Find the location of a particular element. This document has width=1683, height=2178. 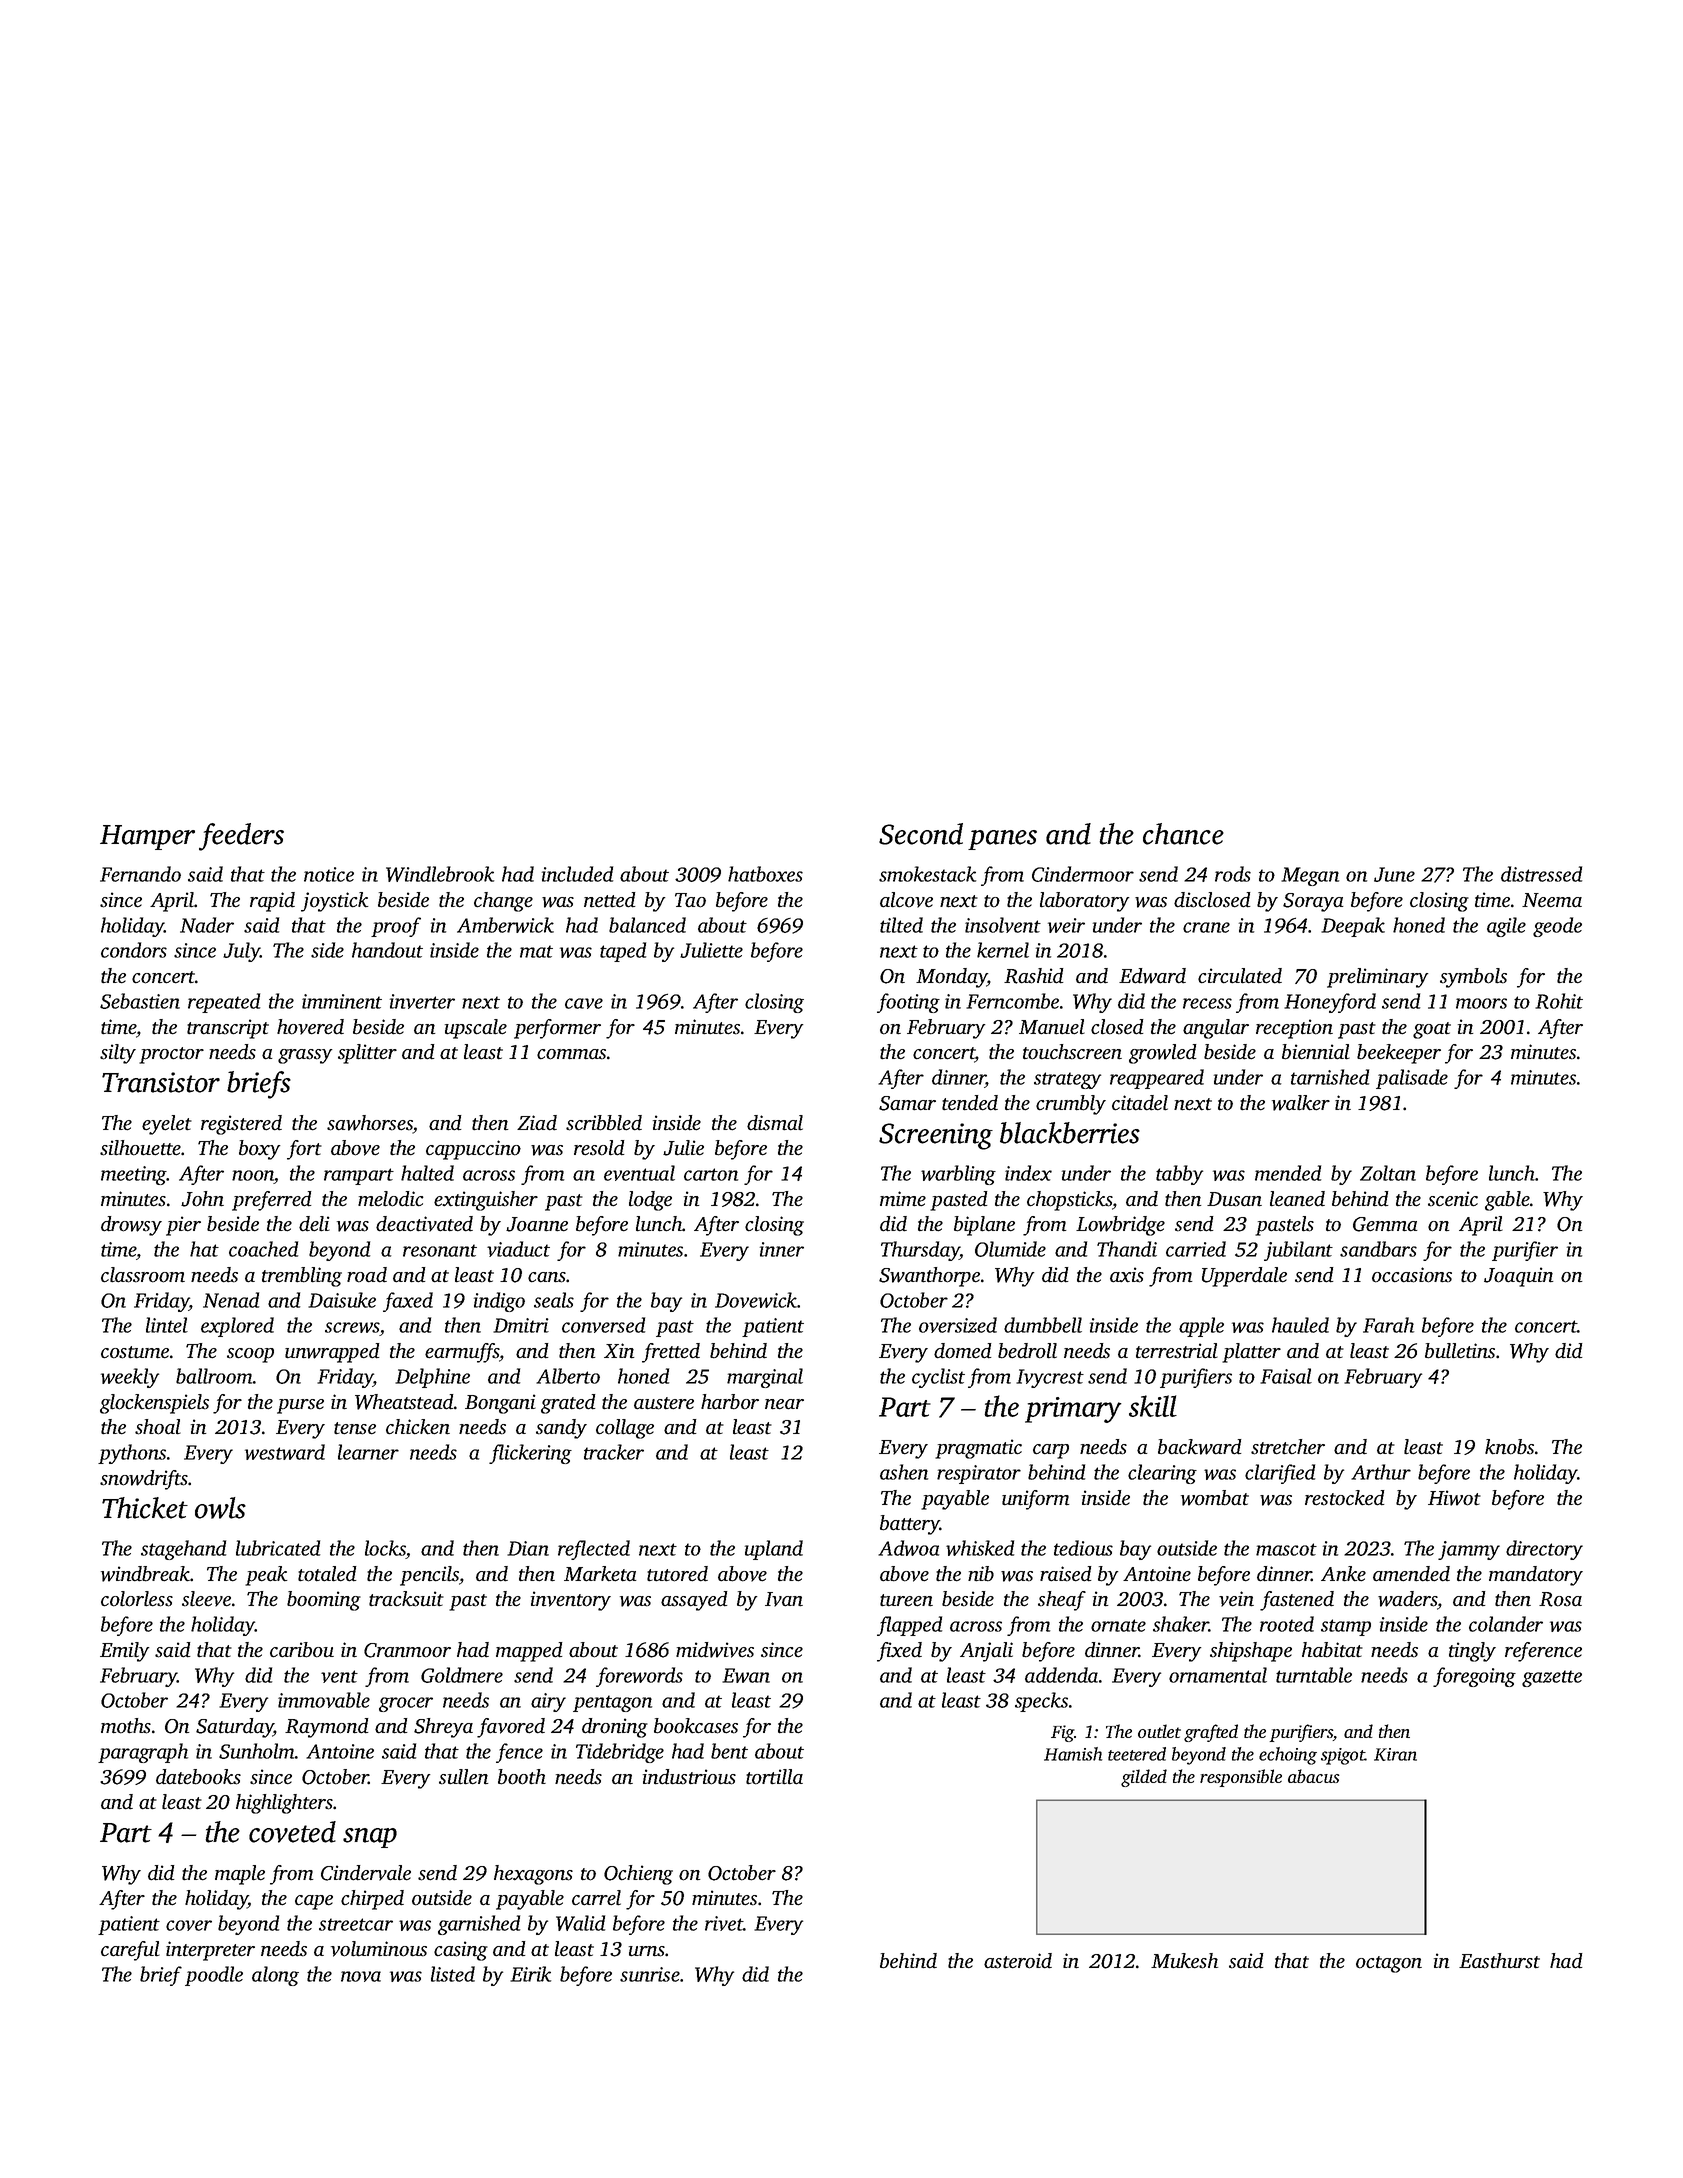

sullen is located at coordinates (464, 1777).
